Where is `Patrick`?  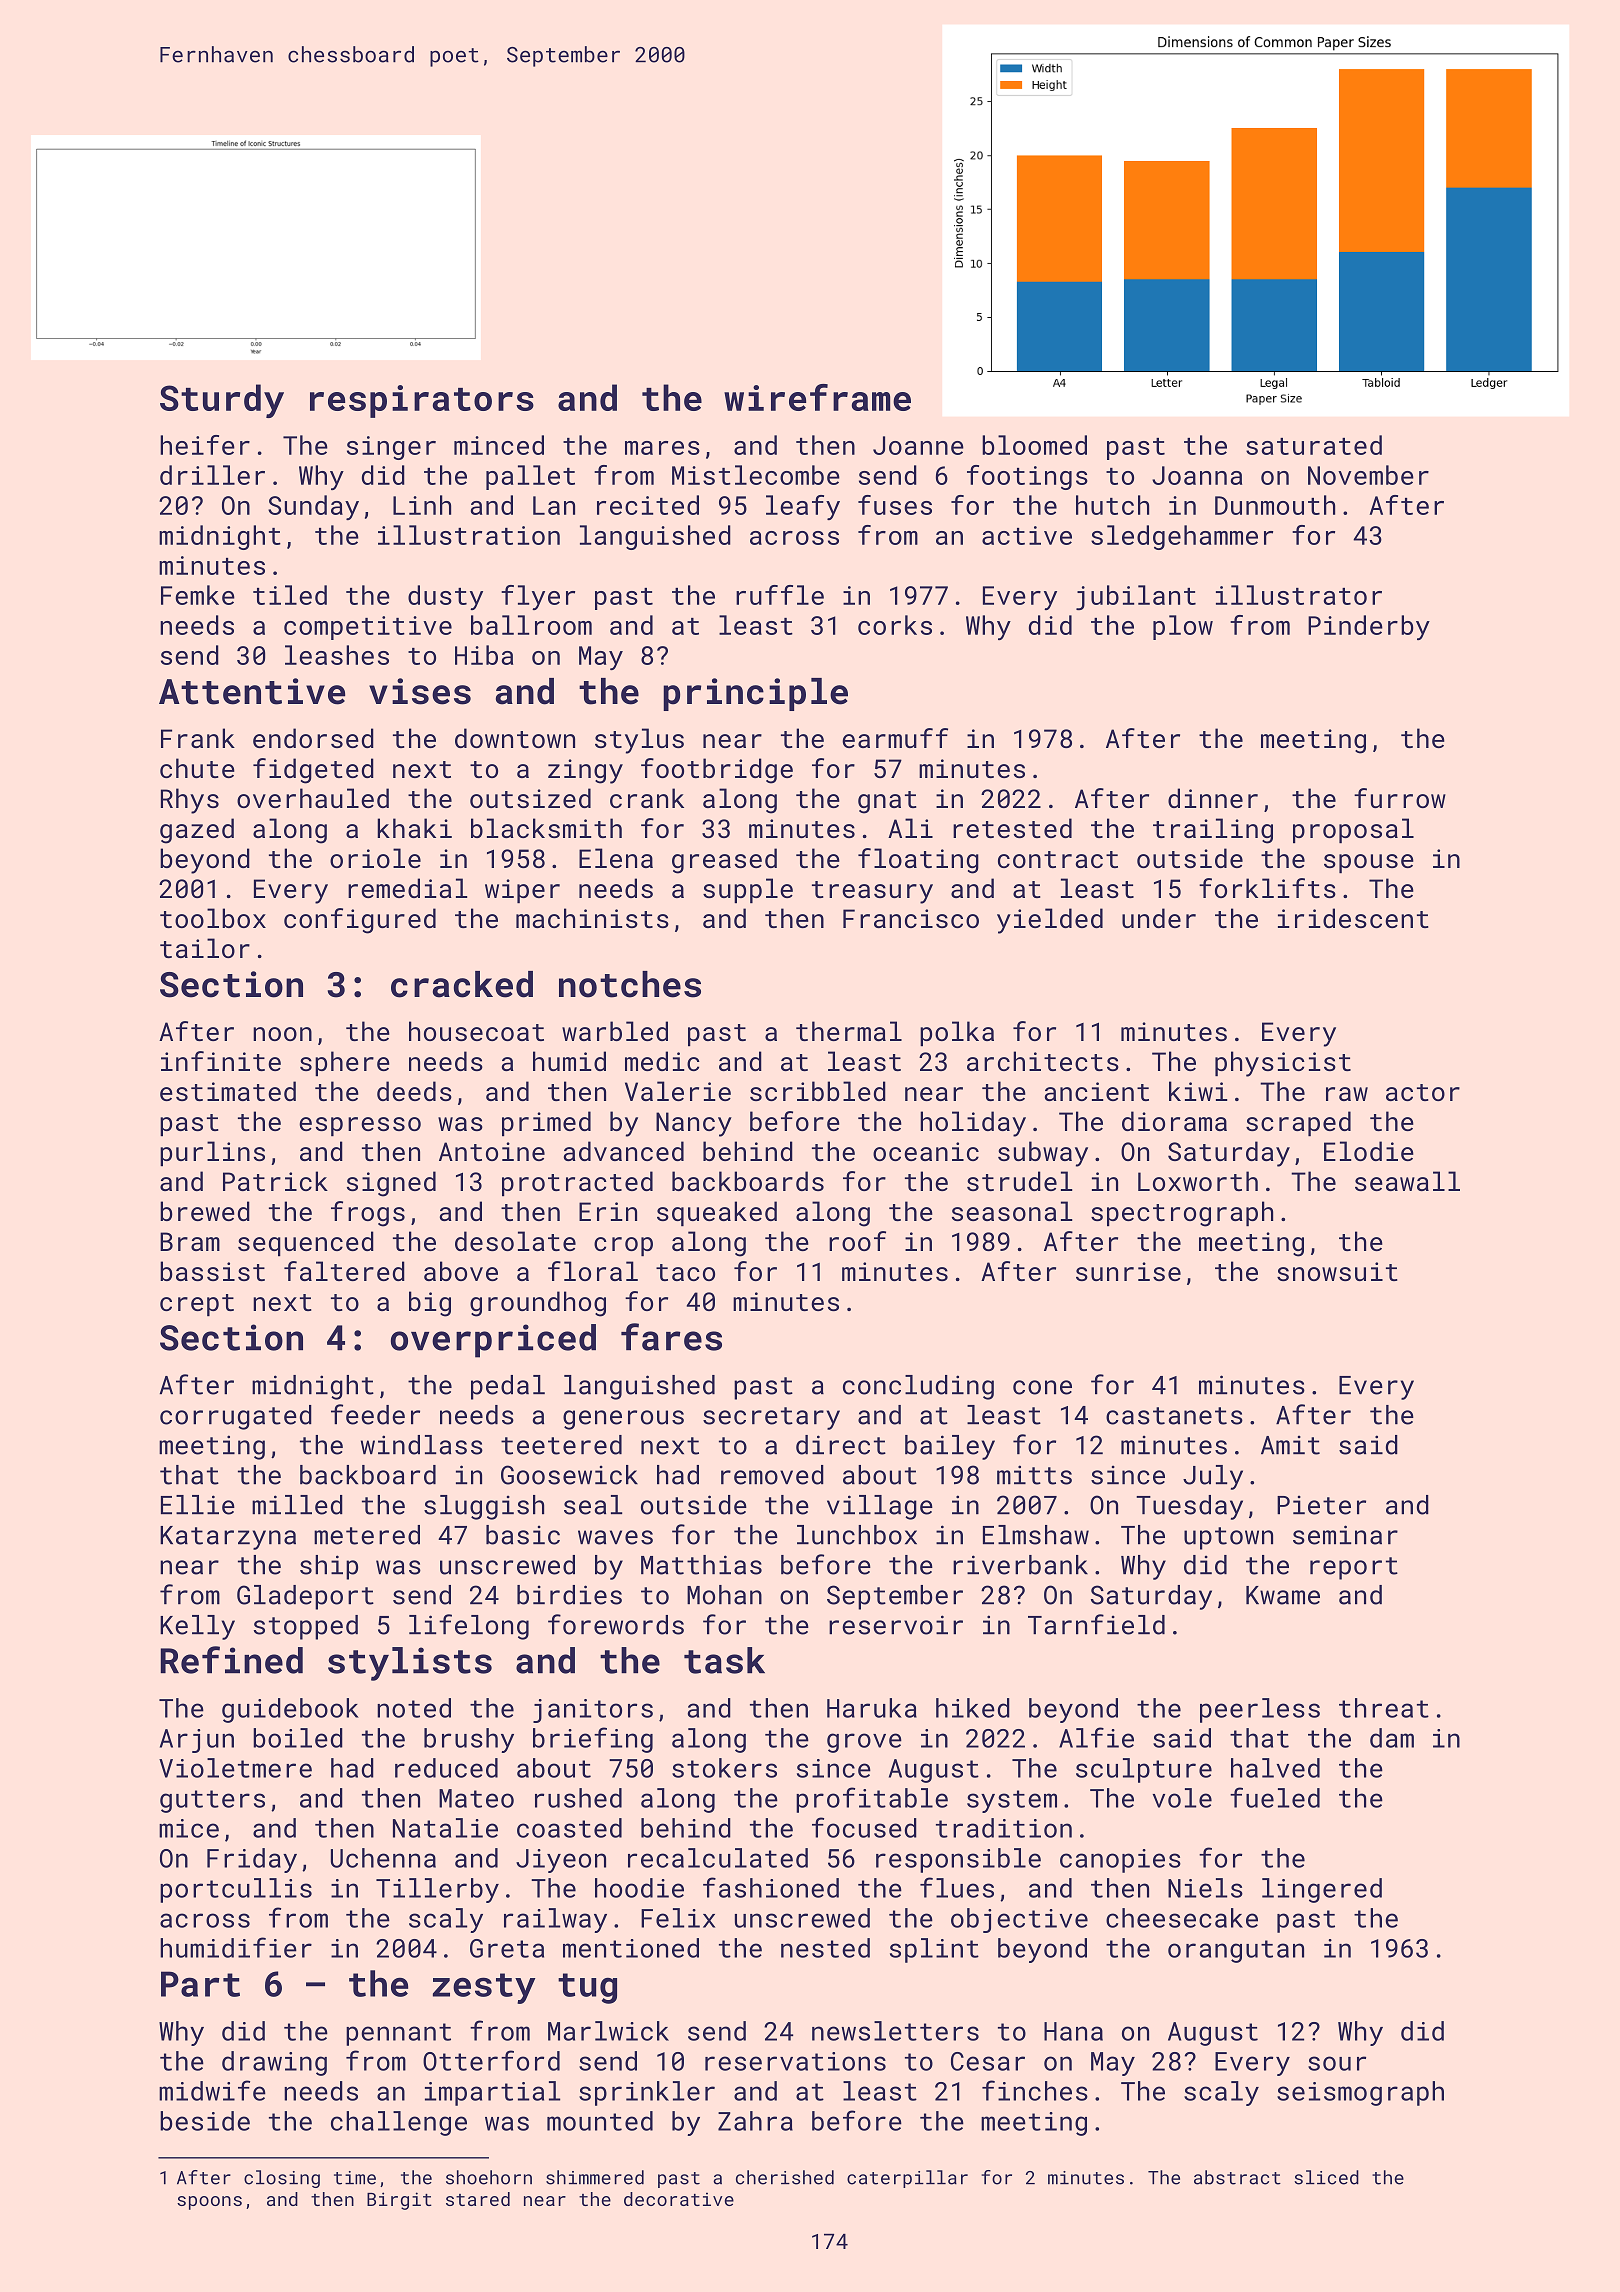
Patrick is located at coordinates (275, 1181).
